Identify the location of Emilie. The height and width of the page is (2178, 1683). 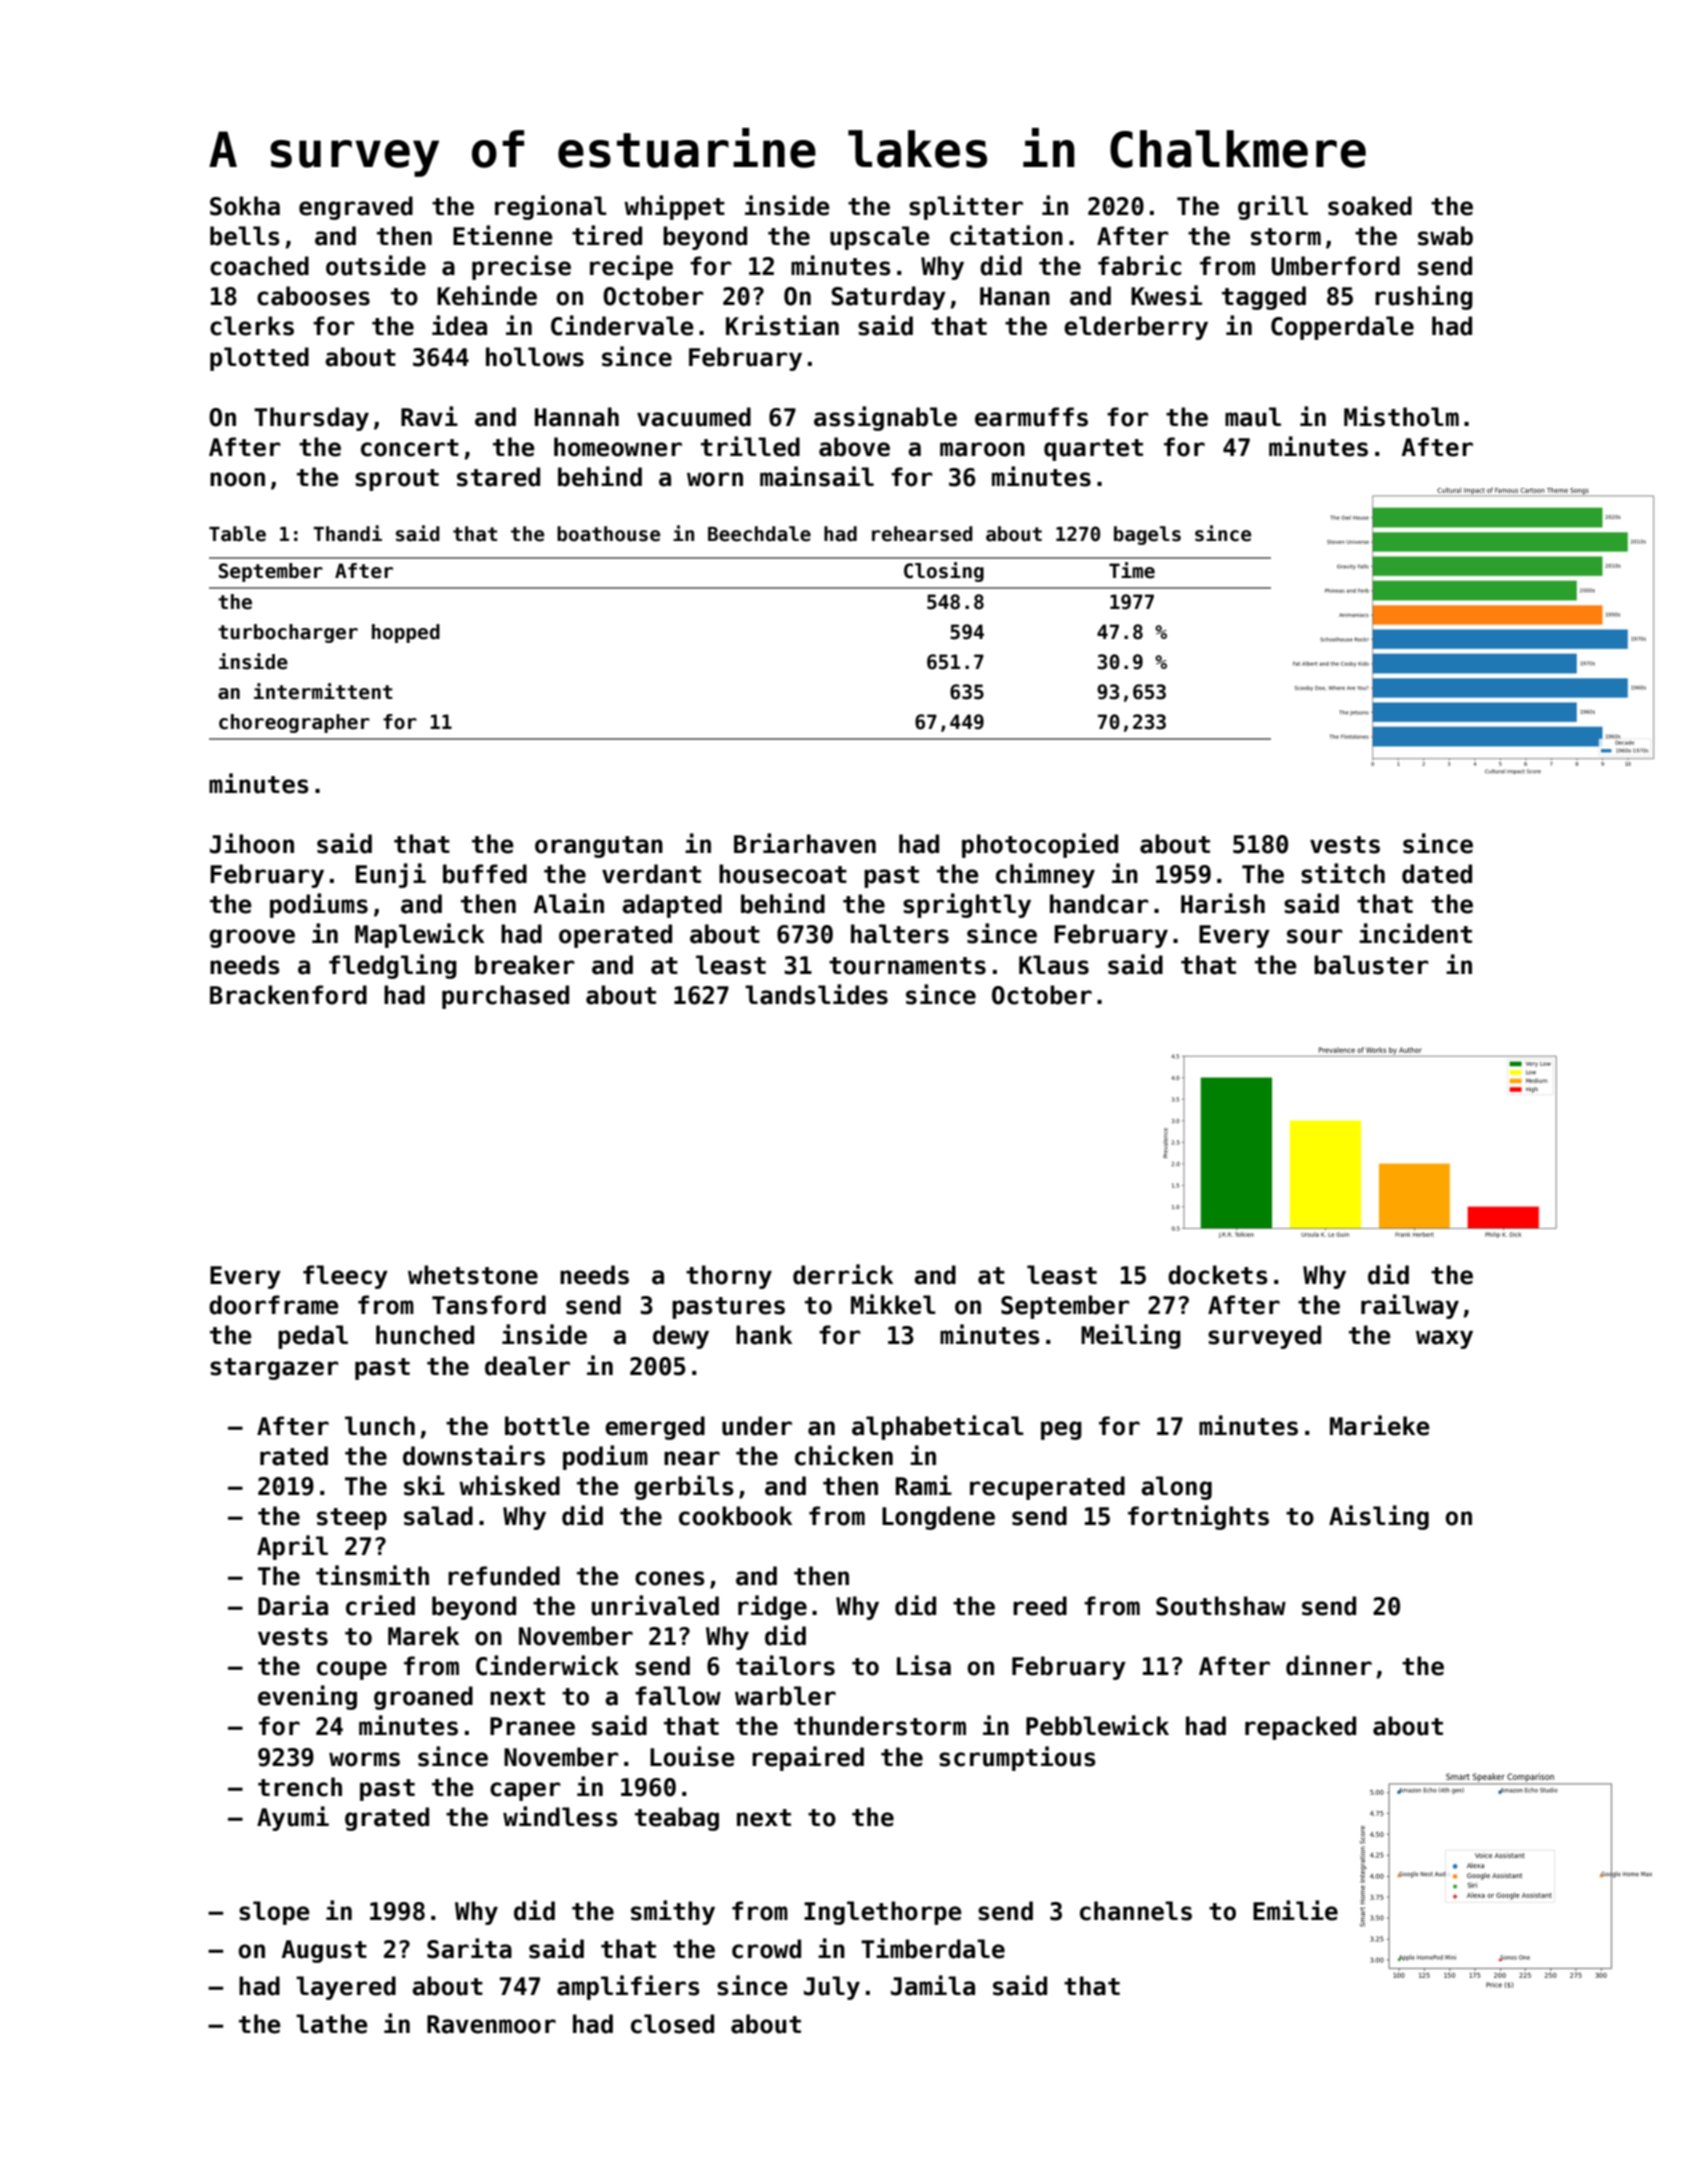
(1295, 1910).
